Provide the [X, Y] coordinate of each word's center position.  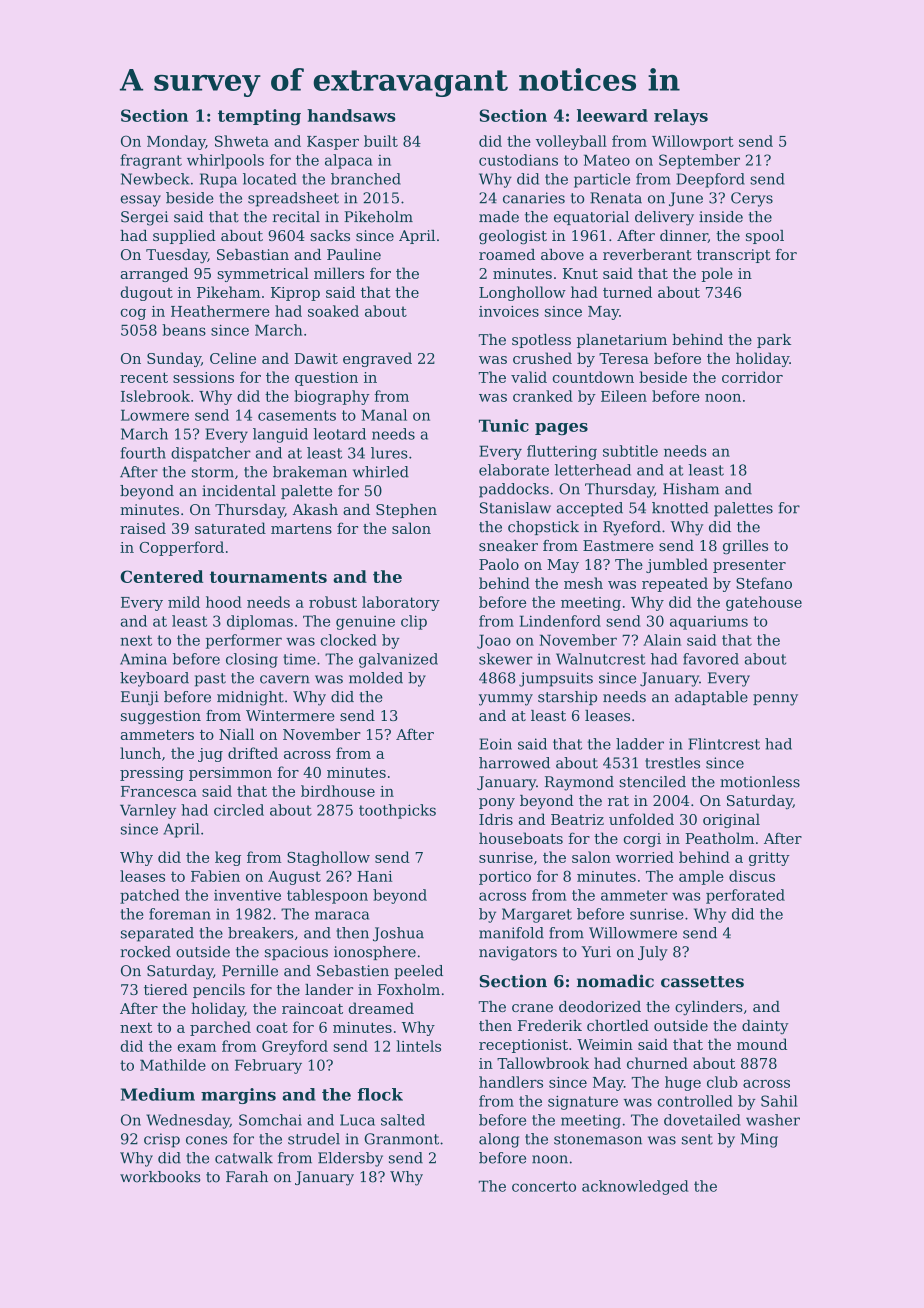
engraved [377, 359]
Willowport [693, 142]
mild [184, 602]
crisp [162, 1140]
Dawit [316, 358]
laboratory [401, 603]
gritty [769, 859]
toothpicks [397, 811]
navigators [518, 953]
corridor [752, 377]
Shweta [242, 141]
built [381, 141]
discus [752, 876]
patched [150, 896]
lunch [140, 753]
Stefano [764, 583]
